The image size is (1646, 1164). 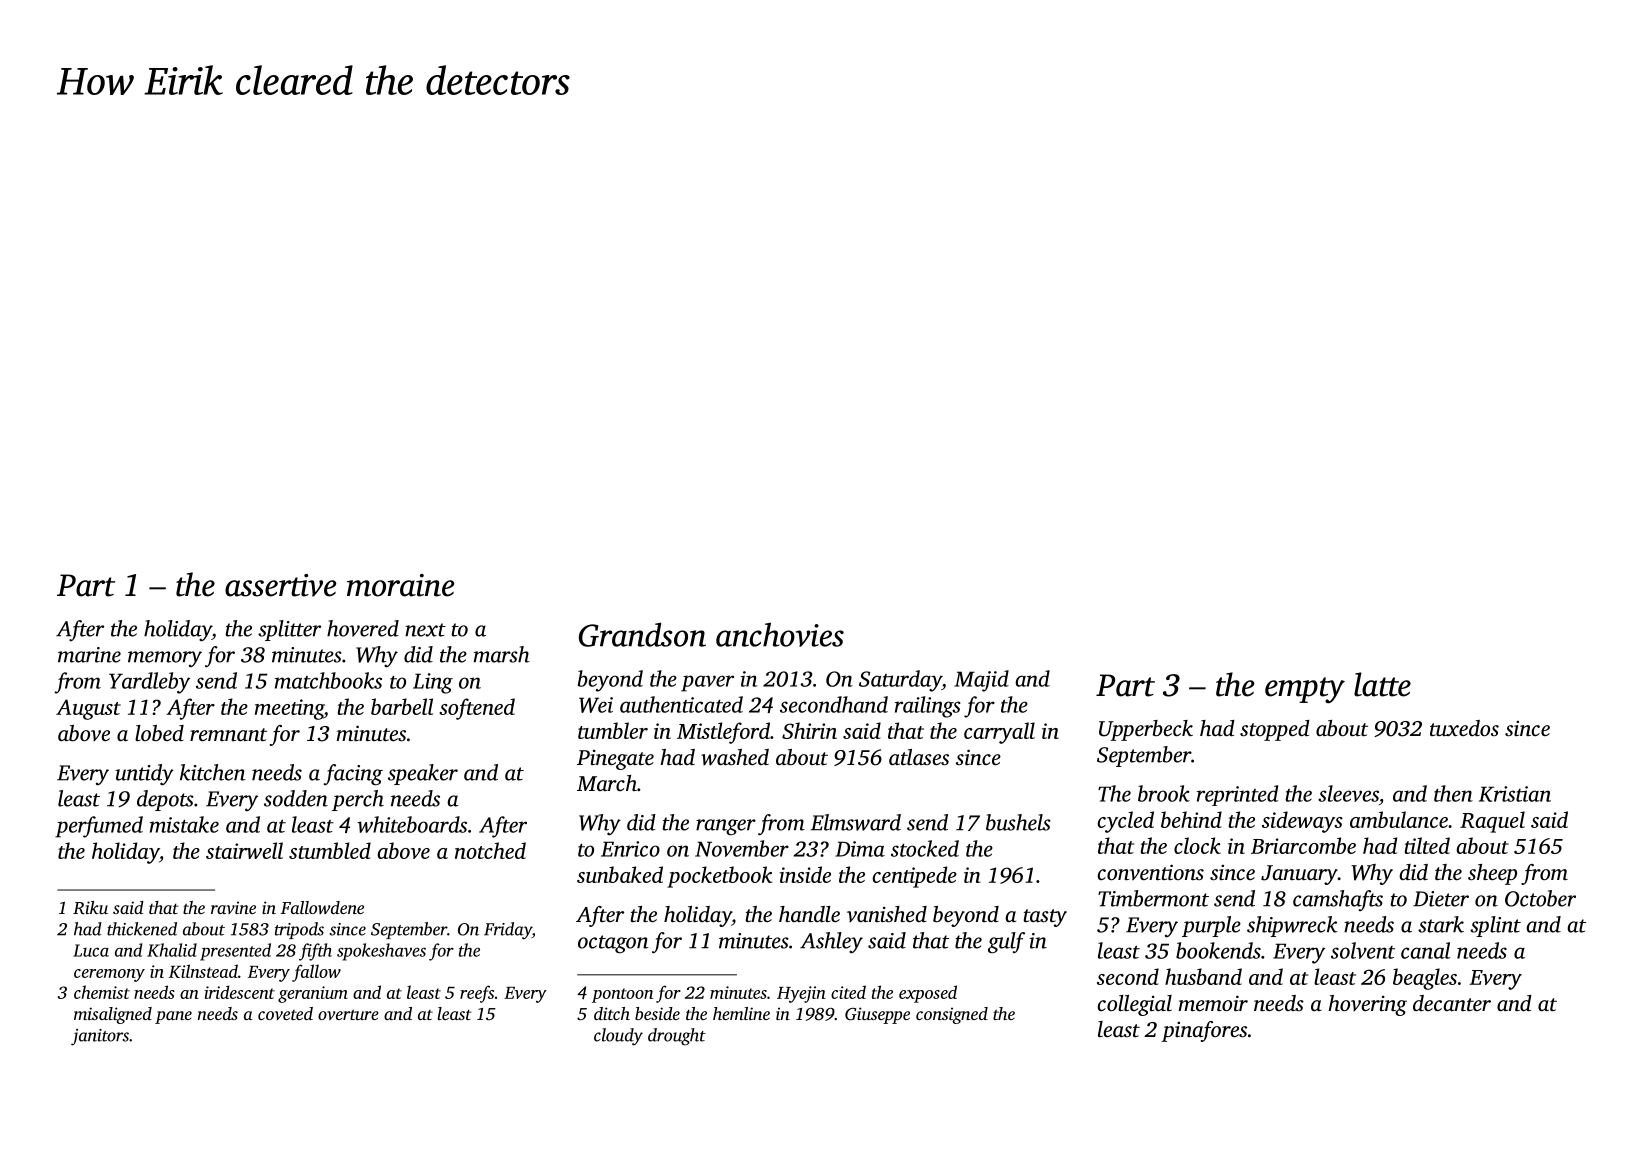 I want to click on pontoon, so click(x=622, y=995).
